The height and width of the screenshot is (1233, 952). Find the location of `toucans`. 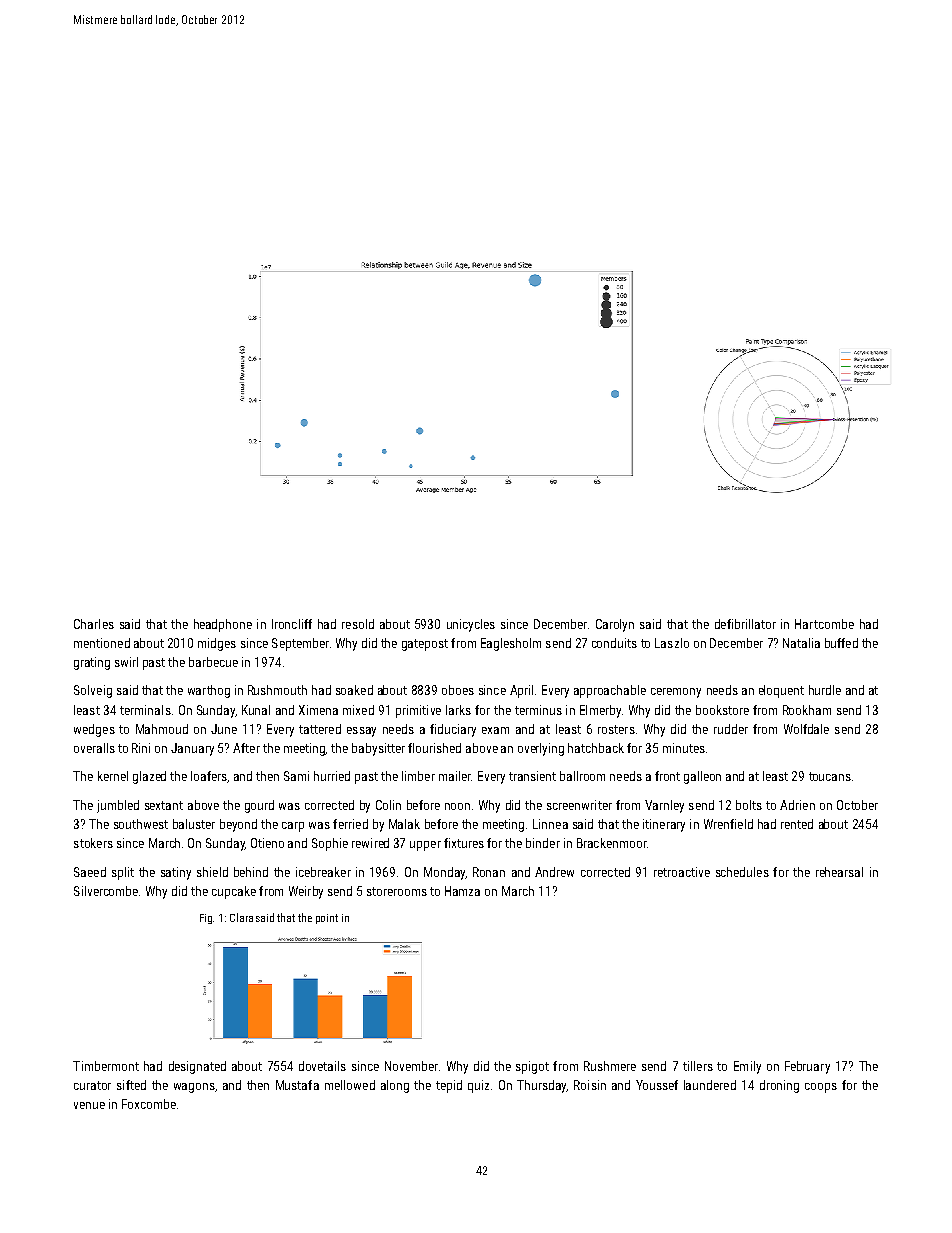

toucans is located at coordinates (830, 776).
